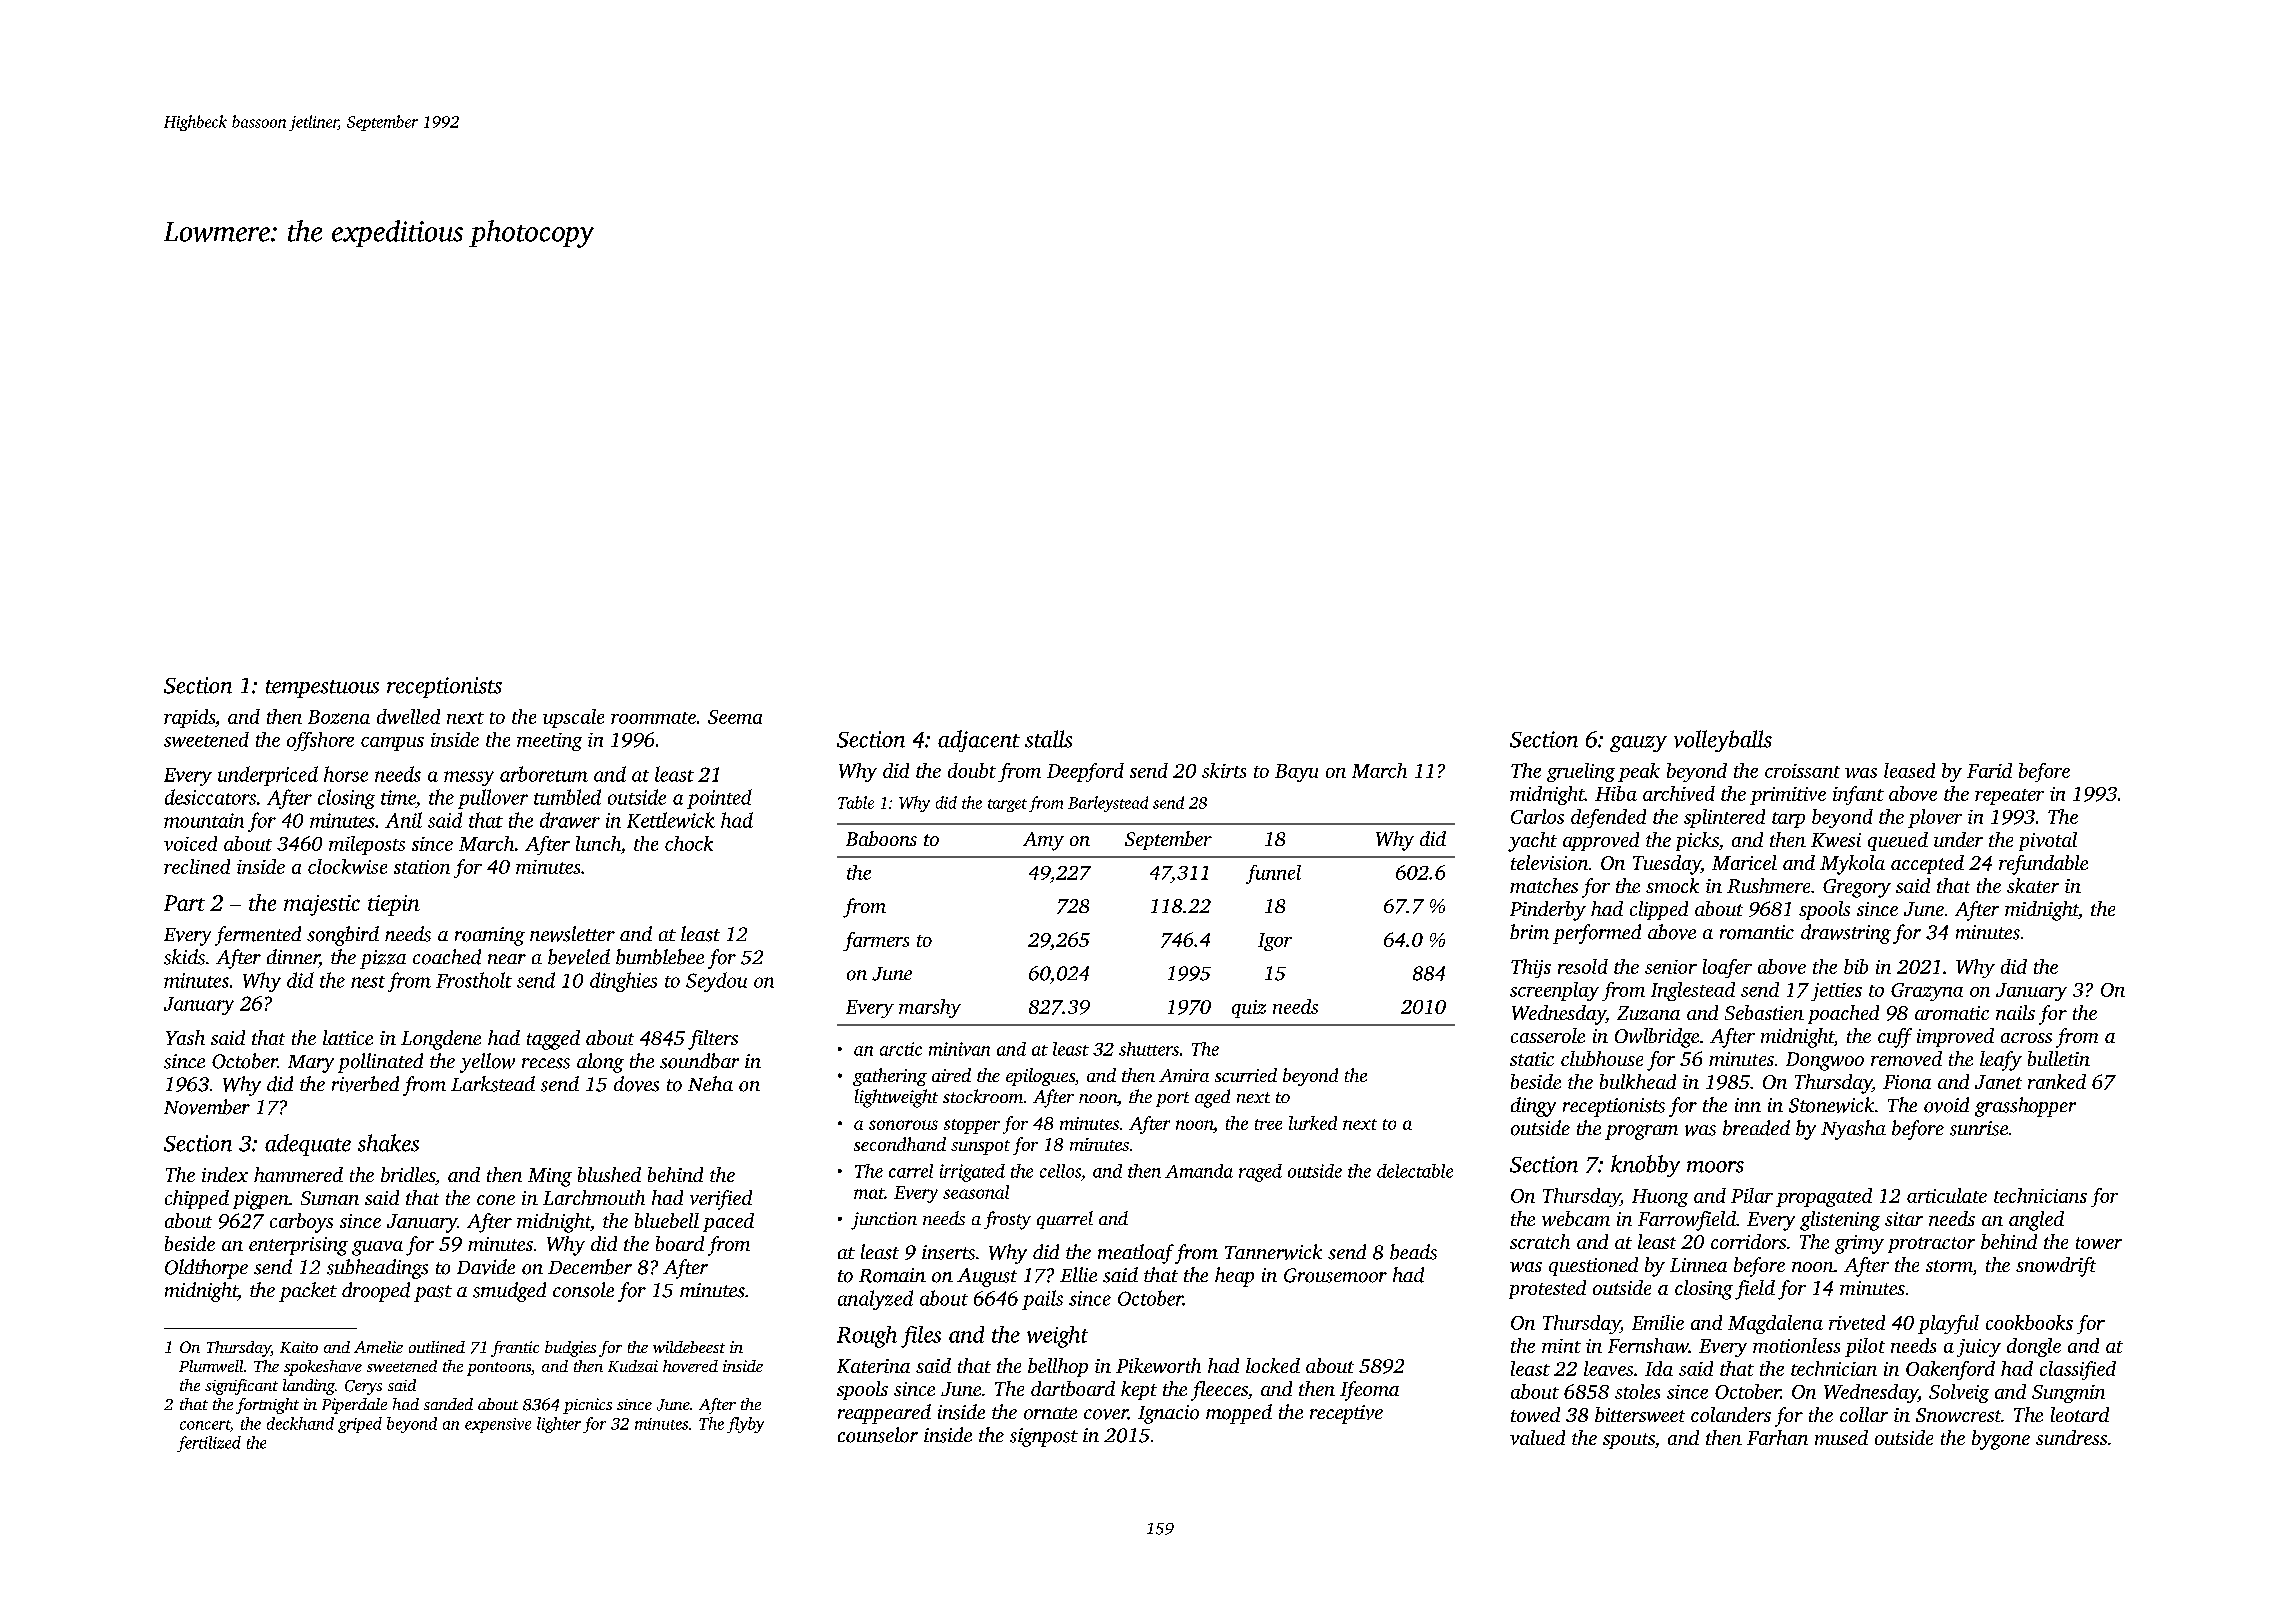  Describe the element at coordinates (209, 1444) in the page. I see `fertilized` at that location.
